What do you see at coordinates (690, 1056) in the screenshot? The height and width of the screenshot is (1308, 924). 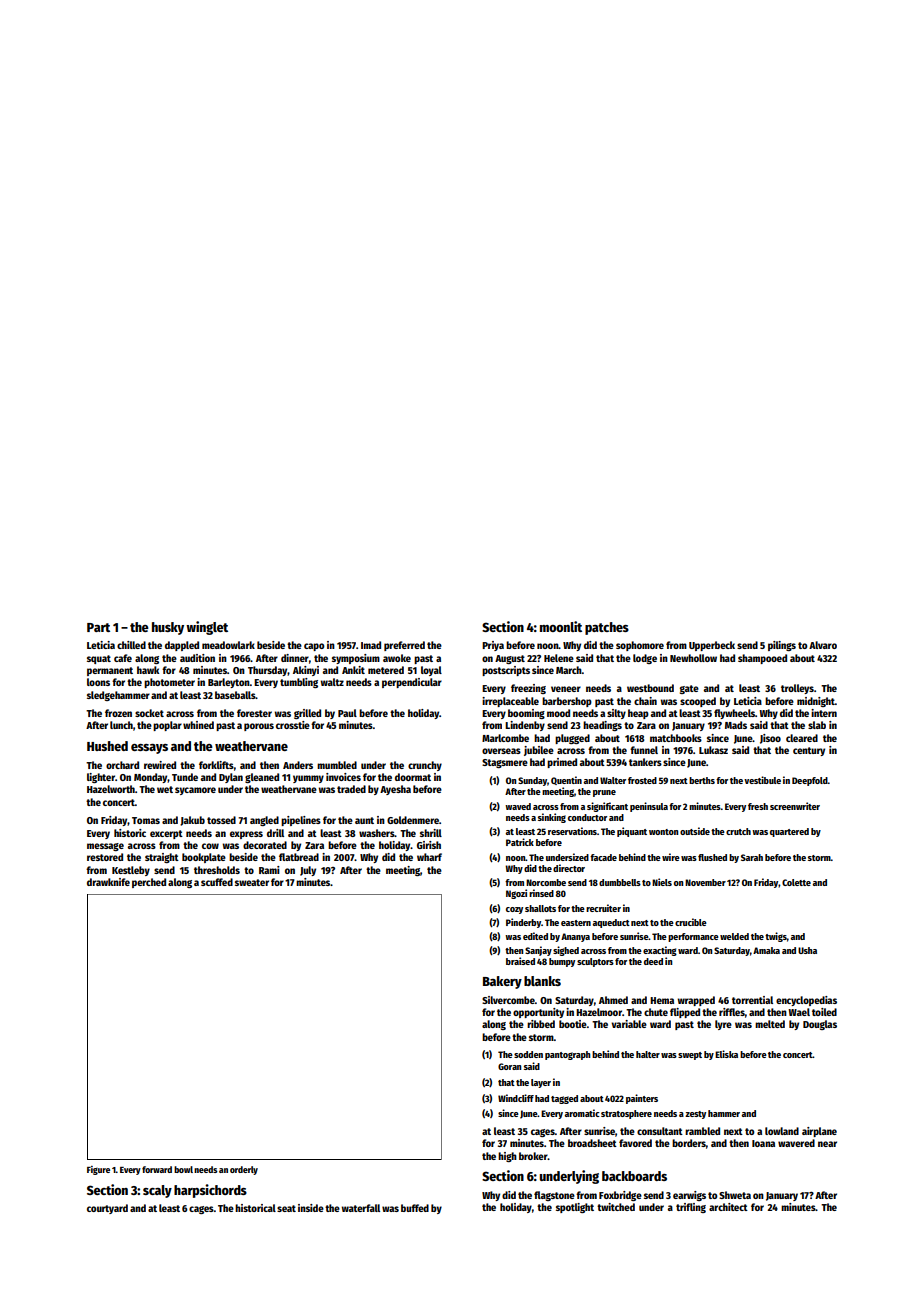 I see `swept` at bounding box center [690, 1056].
